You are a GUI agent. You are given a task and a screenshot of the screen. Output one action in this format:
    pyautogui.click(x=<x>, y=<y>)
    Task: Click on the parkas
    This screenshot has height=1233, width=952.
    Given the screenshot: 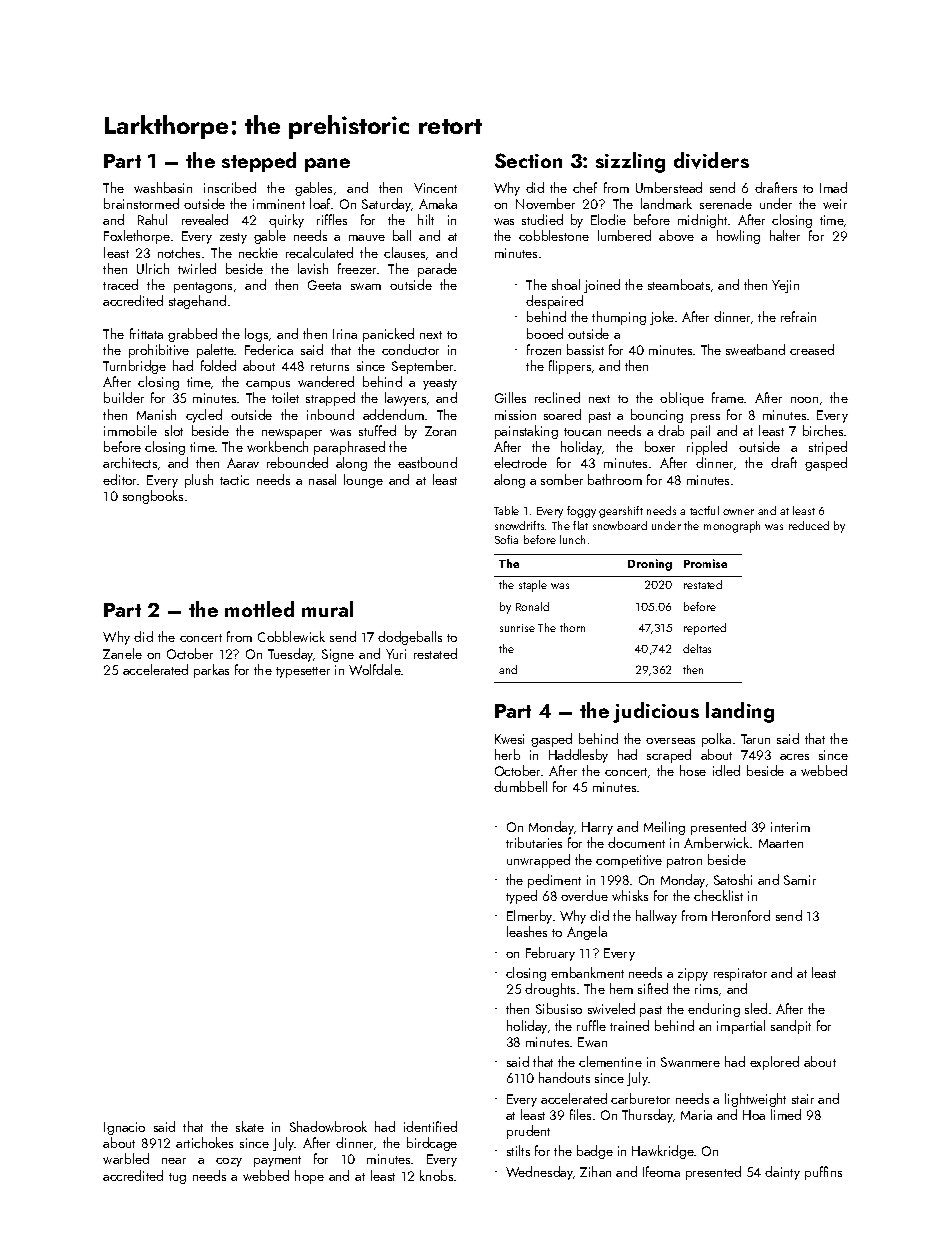 What is the action you would take?
    pyautogui.click(x=211, y=671)
